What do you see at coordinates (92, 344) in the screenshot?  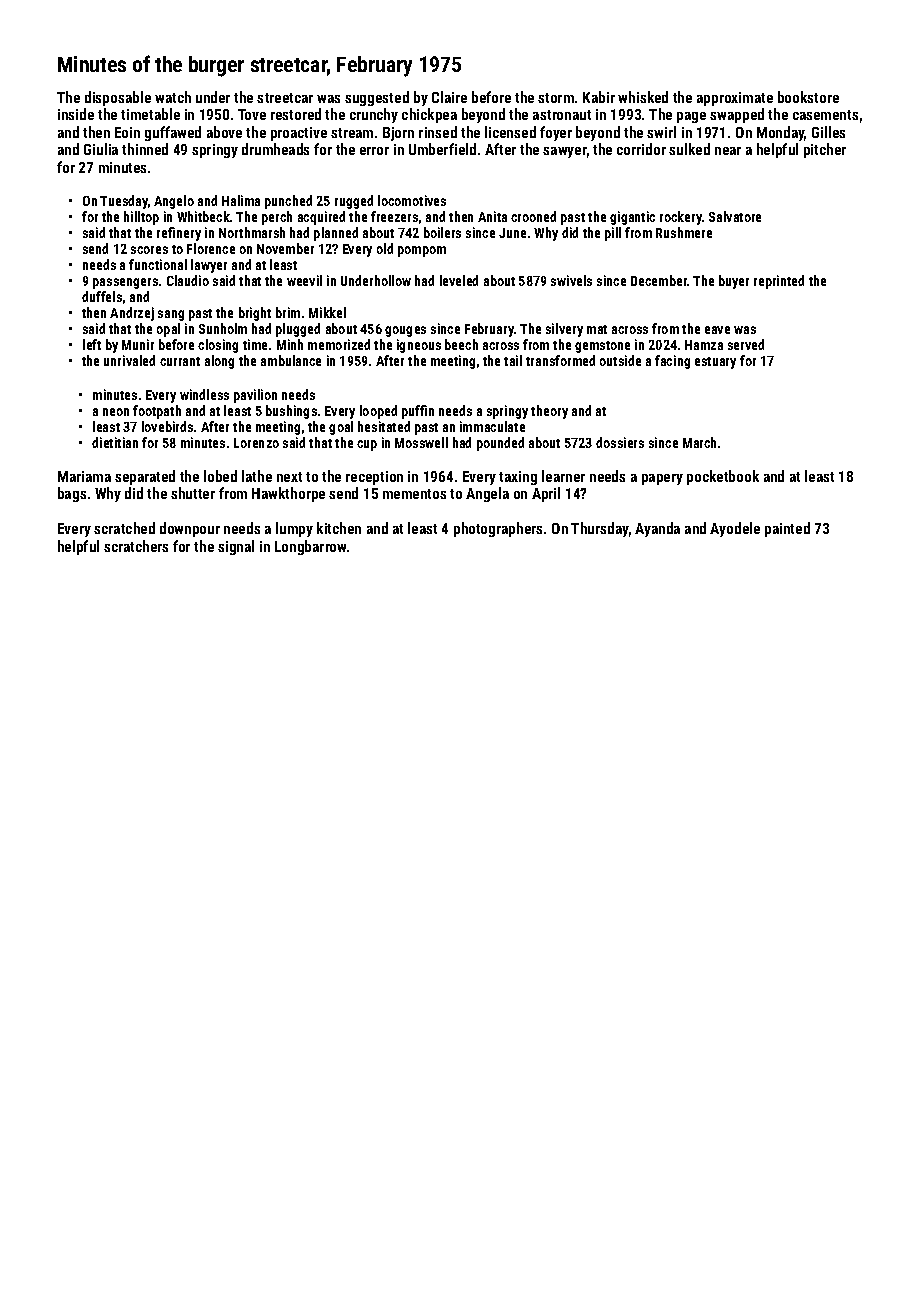 I see `left` at bounding box center [92, 344].
